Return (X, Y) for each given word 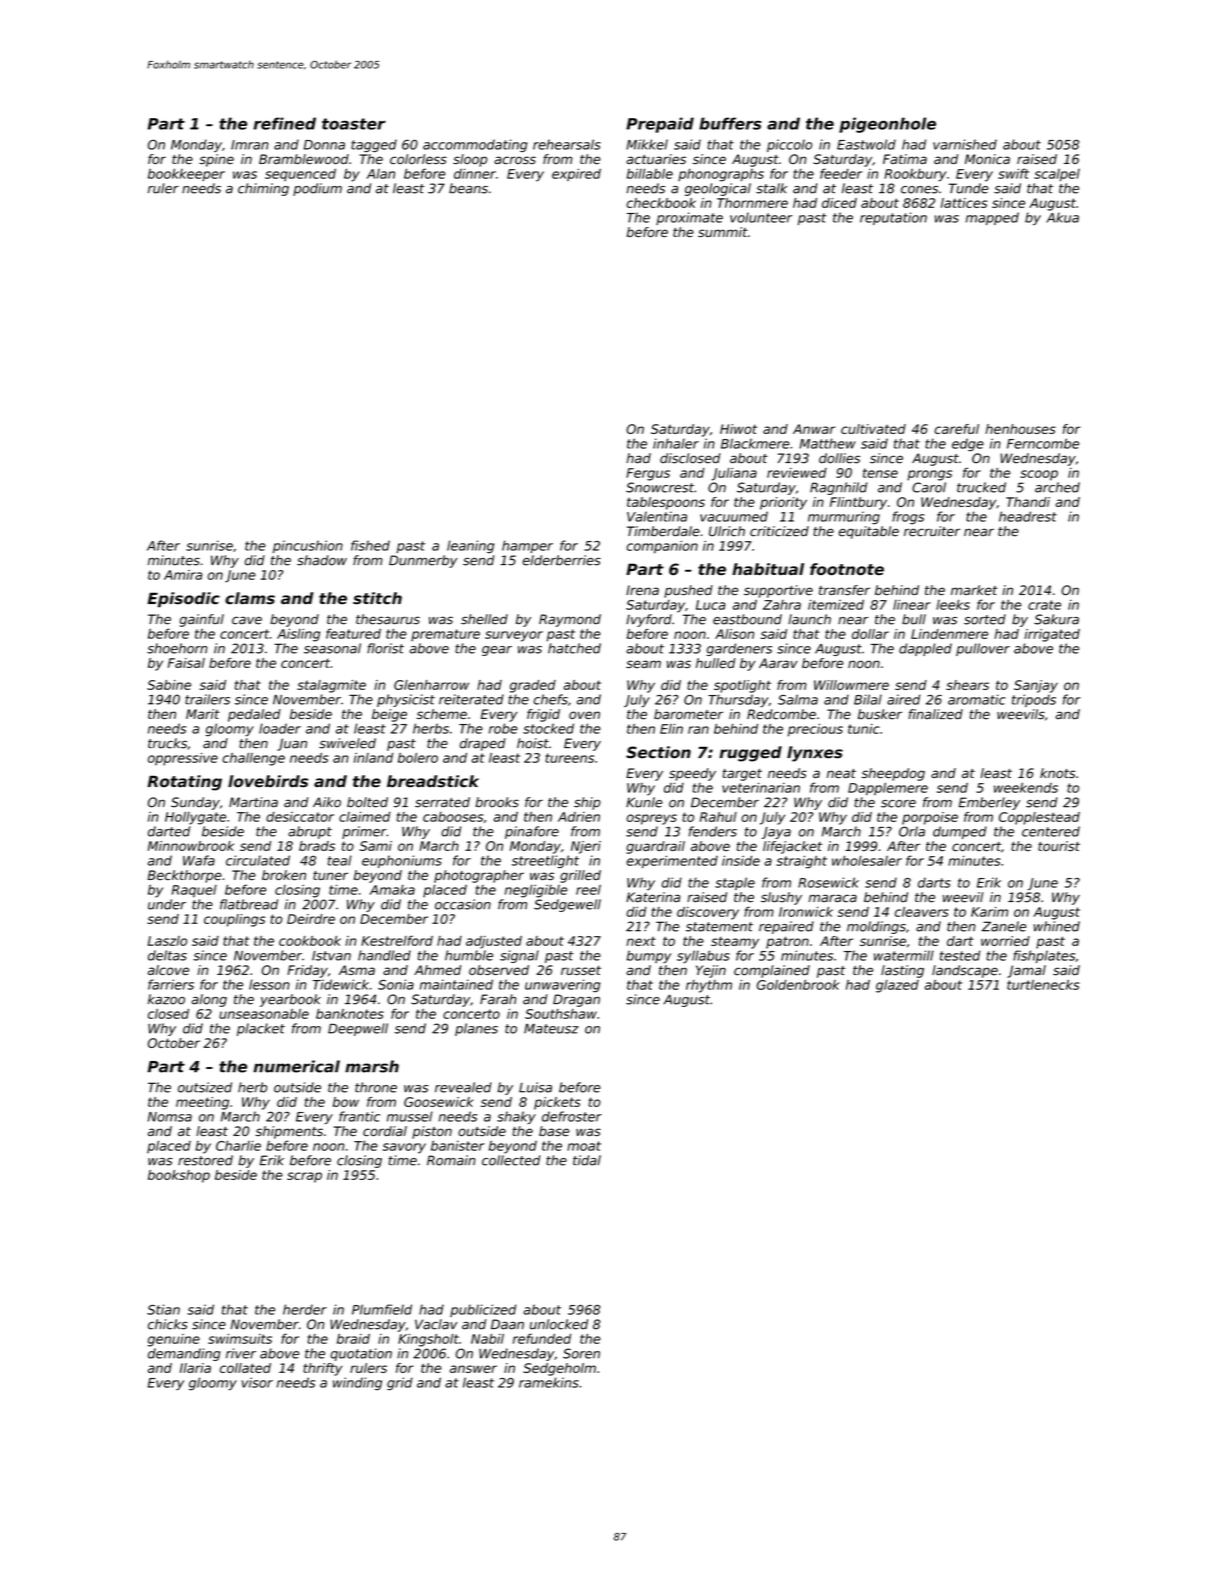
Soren (581, 1353)
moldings (876, 927)
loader (280, 728)
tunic (864, 729)
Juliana (734, 474)
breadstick (433, 781)
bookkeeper (186, 174)
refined (284, 123)
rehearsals (567, 144)
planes (476, 1029)
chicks (168, 1324)
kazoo (166, 999)
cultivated (873, 429)
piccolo (789, 145)
